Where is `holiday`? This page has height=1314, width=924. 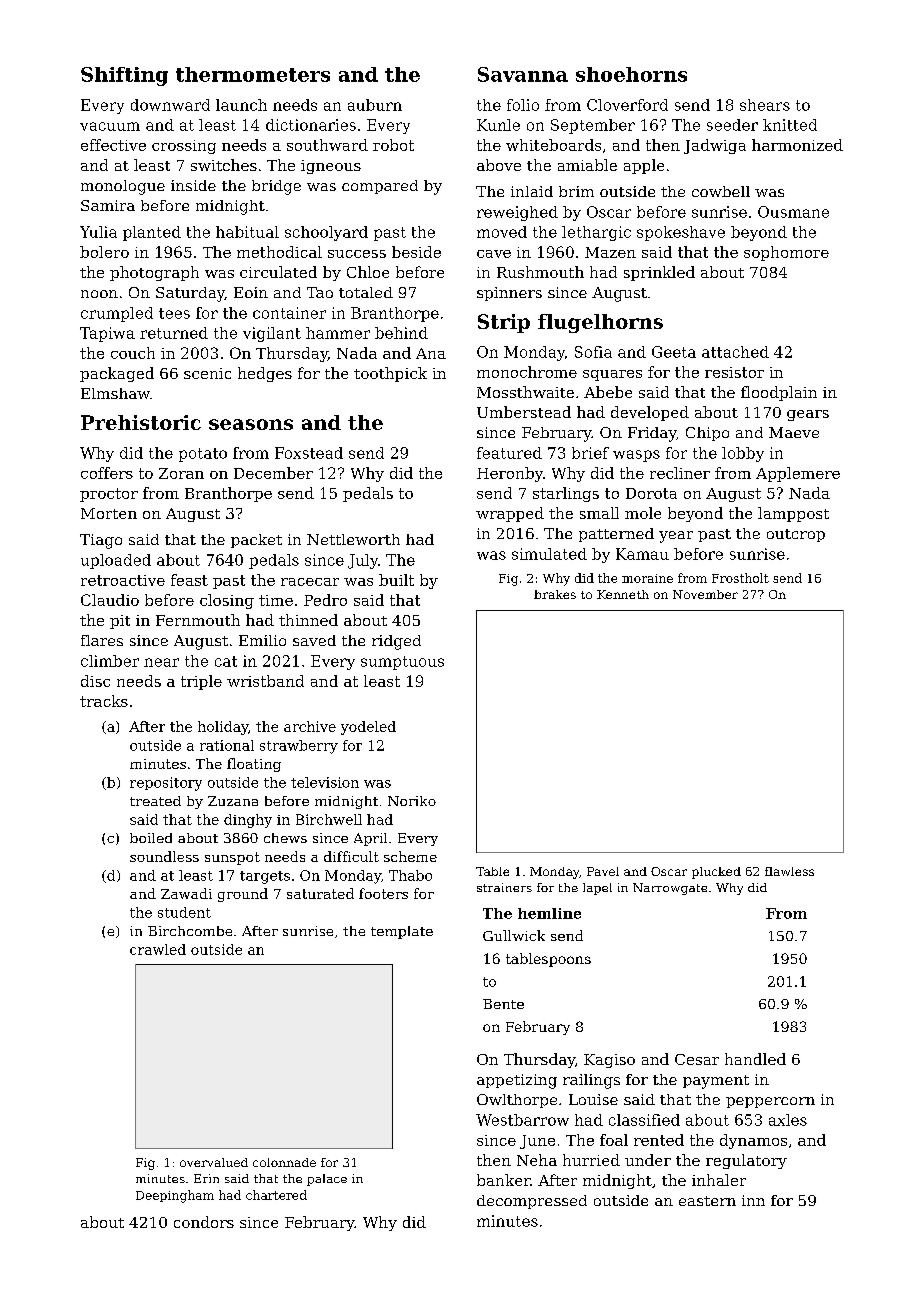 holiday is located at coordinates (223, 728).
